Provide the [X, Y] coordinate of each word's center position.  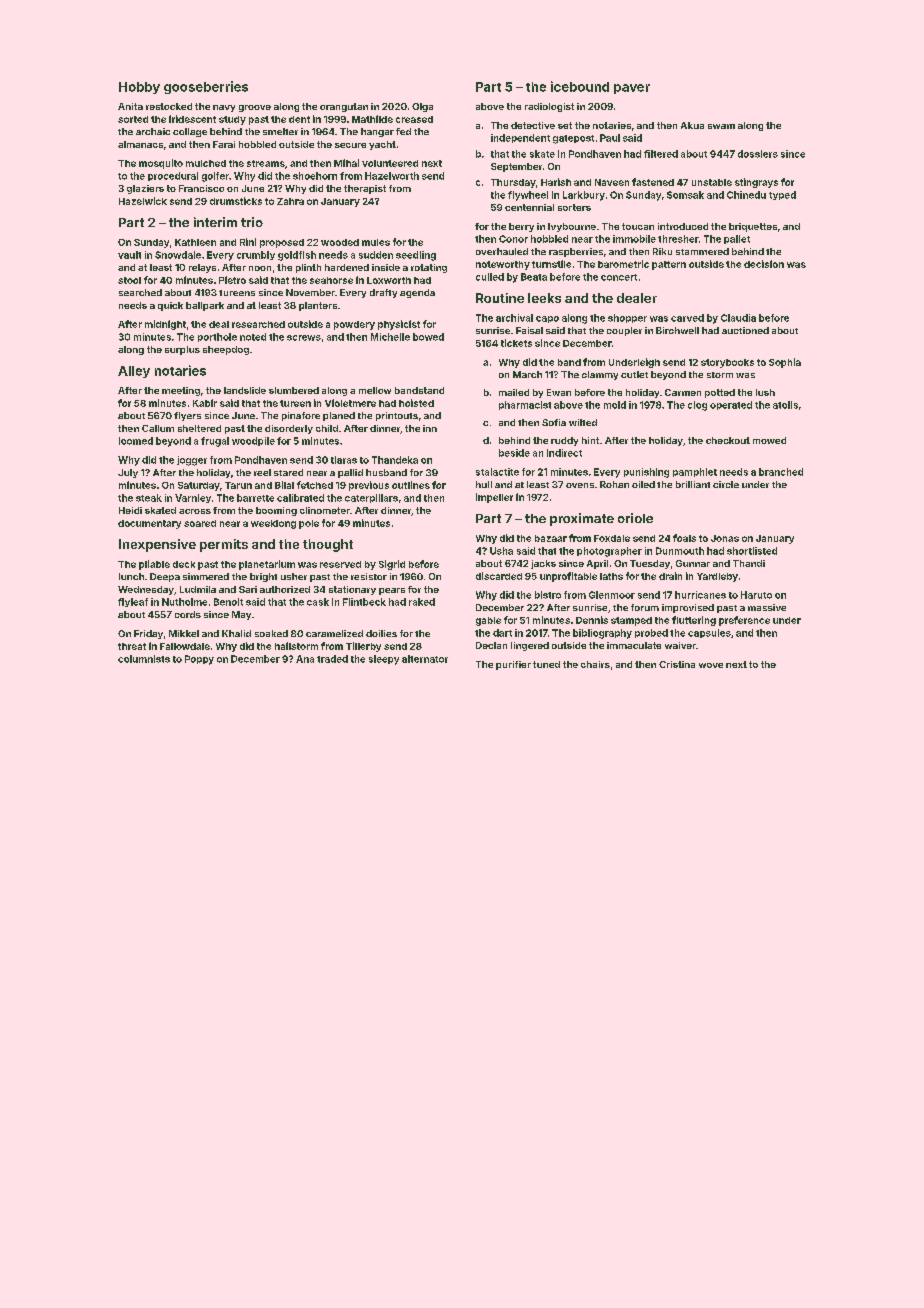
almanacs [140, 144]
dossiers [758, 154]
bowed [428, 337]
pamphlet [695, 472]
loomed [136, 441]
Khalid [236, 633]
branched [781, 472]
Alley [134, 372]
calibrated [300, 498]
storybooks [727, 363]
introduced [683, 226]
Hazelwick [143, 201]
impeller [494, 498]
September [516, 167]
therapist [365, 189]
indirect [564, 453]
